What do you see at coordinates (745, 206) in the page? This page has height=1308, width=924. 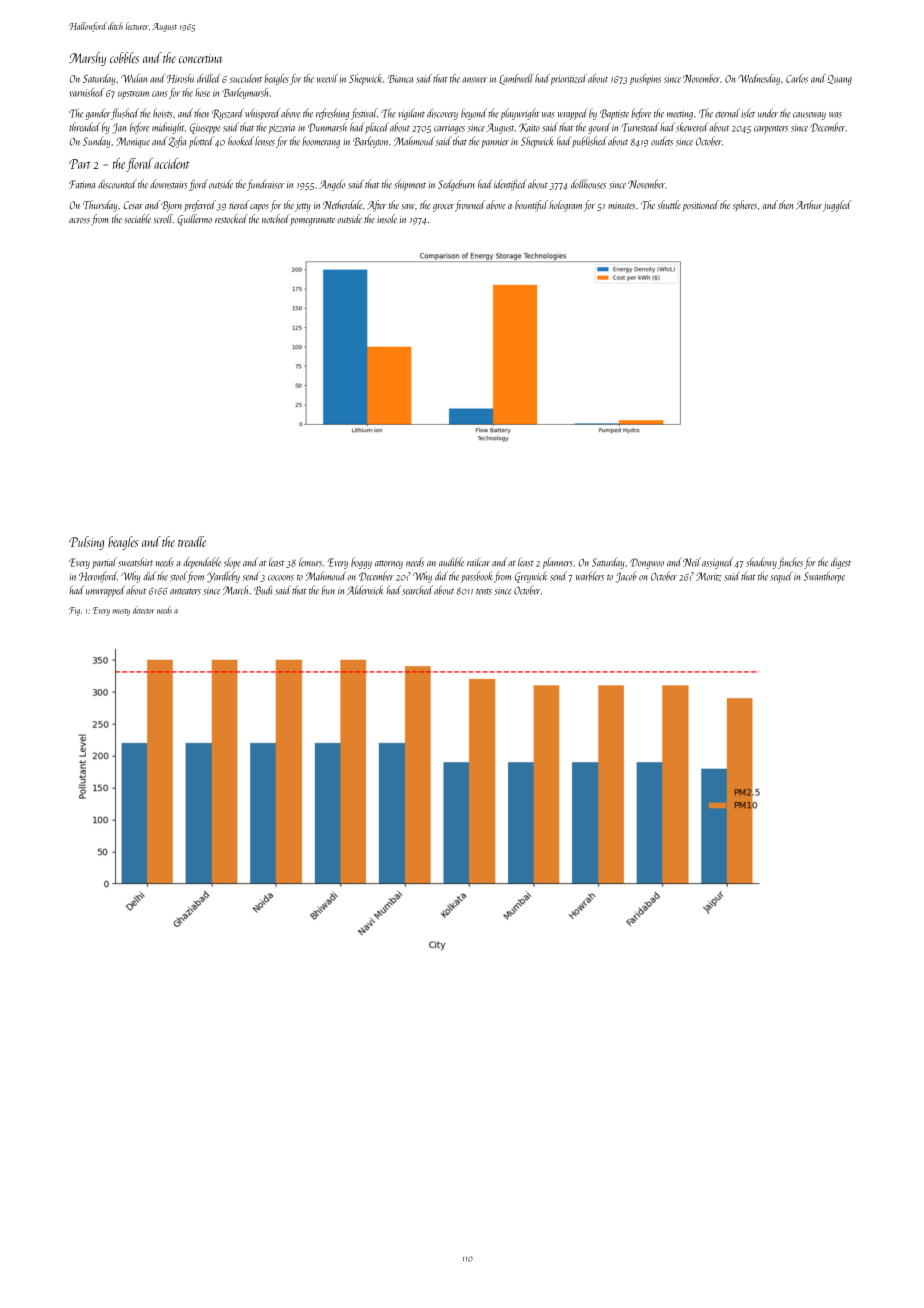 I see `spheres` at bounding box center [745, 206].
